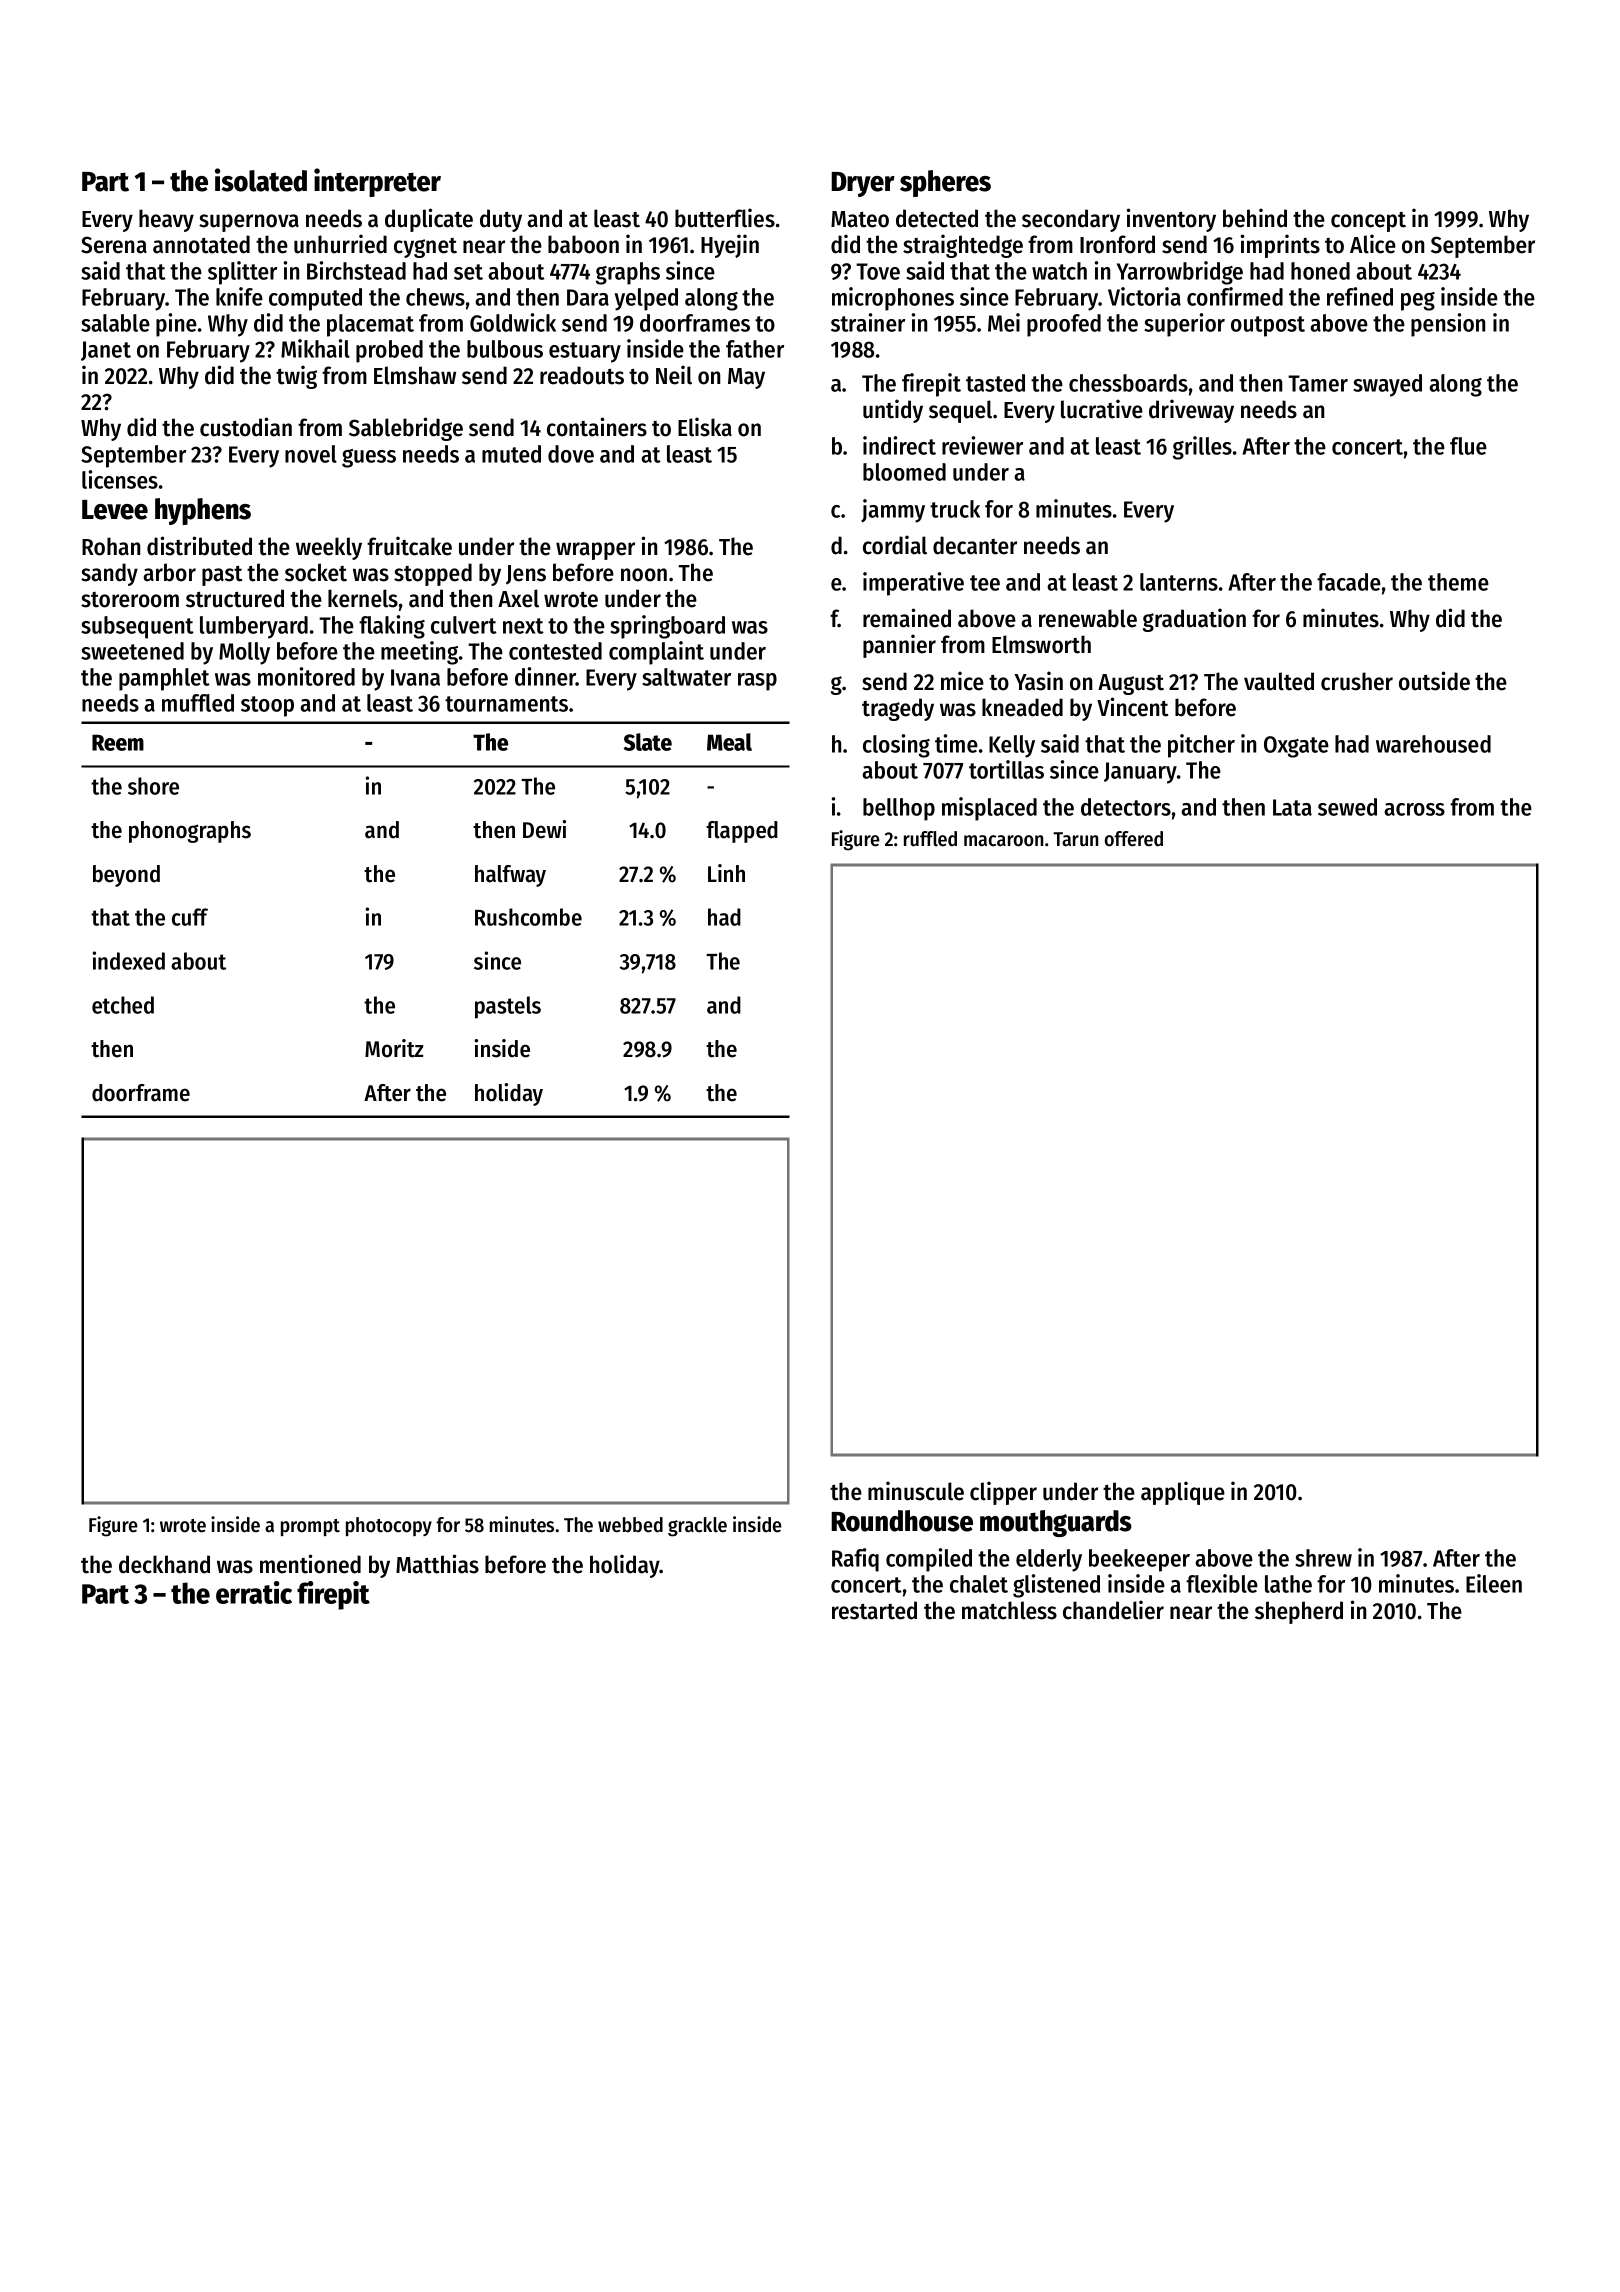  I want to click on knife, so click(239, 296).
